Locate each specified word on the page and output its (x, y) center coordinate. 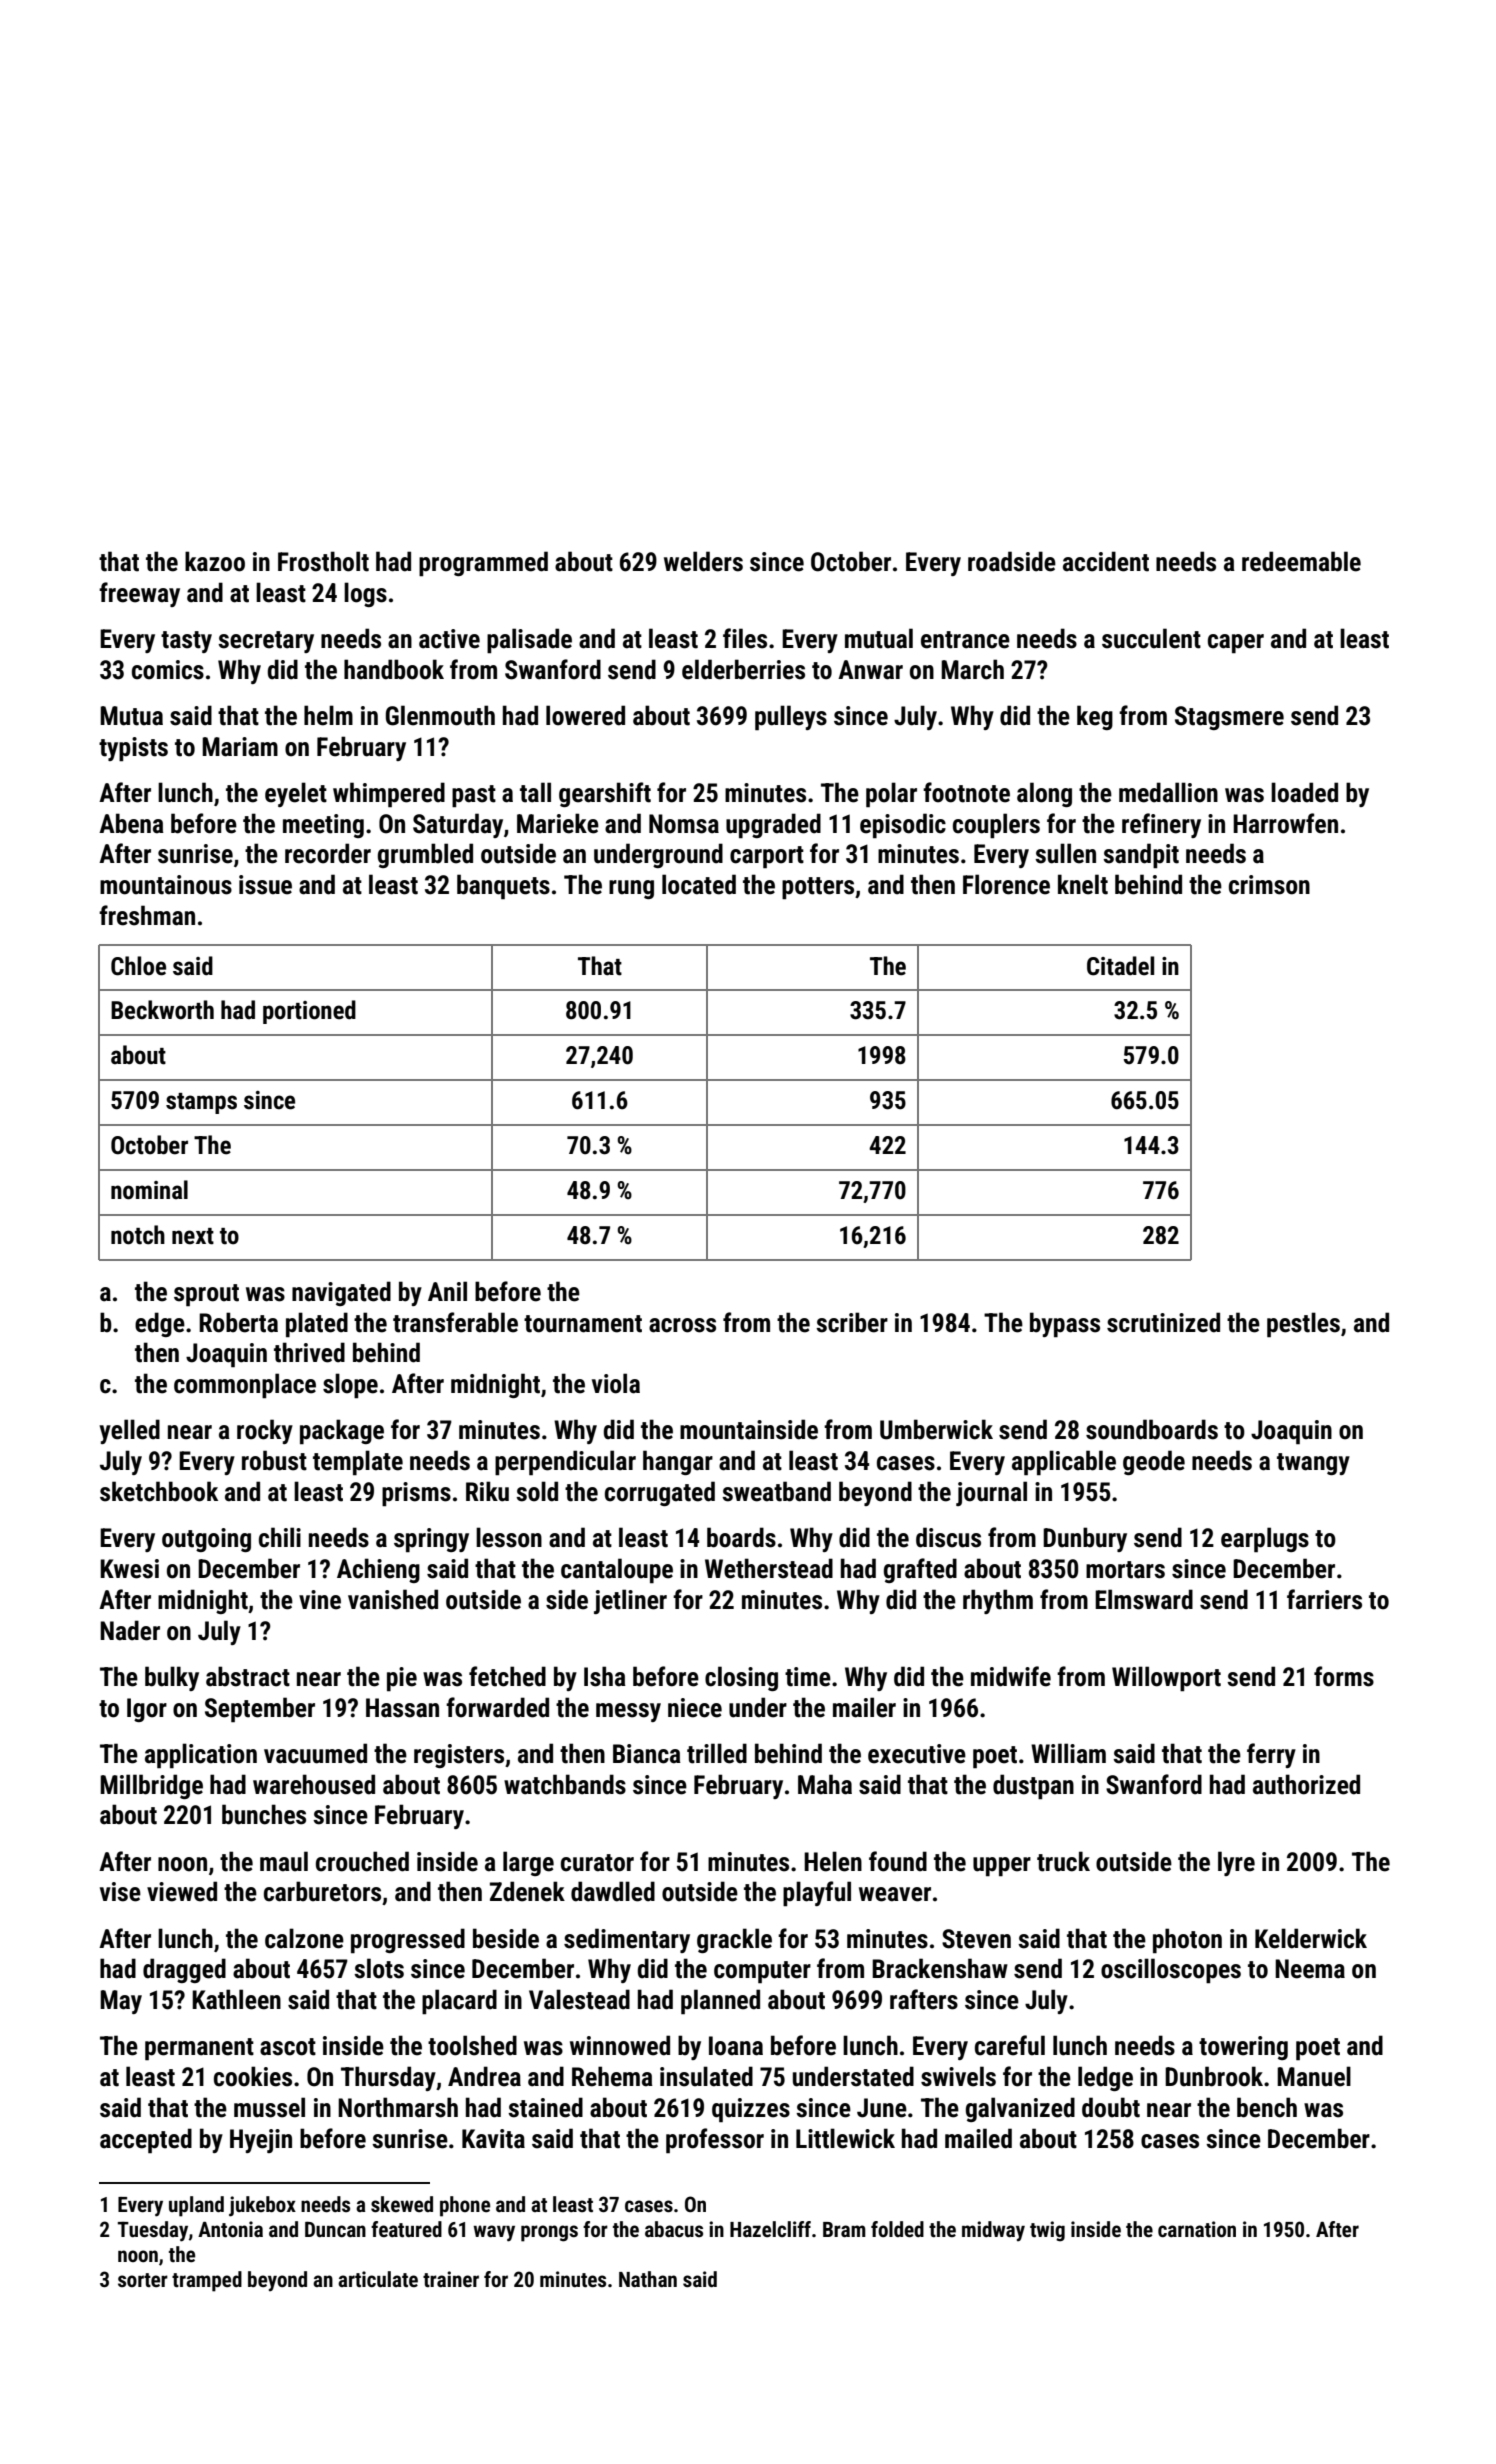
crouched (362, 1861)
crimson (1269, 885)
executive (917, 1754)
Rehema (612, 2076)
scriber (852, 1322)
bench (1267, 2107)
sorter (143, 2280)
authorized (1306, 1784)
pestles (1303, 1325)
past (474, 796)
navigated (341, 1293)
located (699, 884)
